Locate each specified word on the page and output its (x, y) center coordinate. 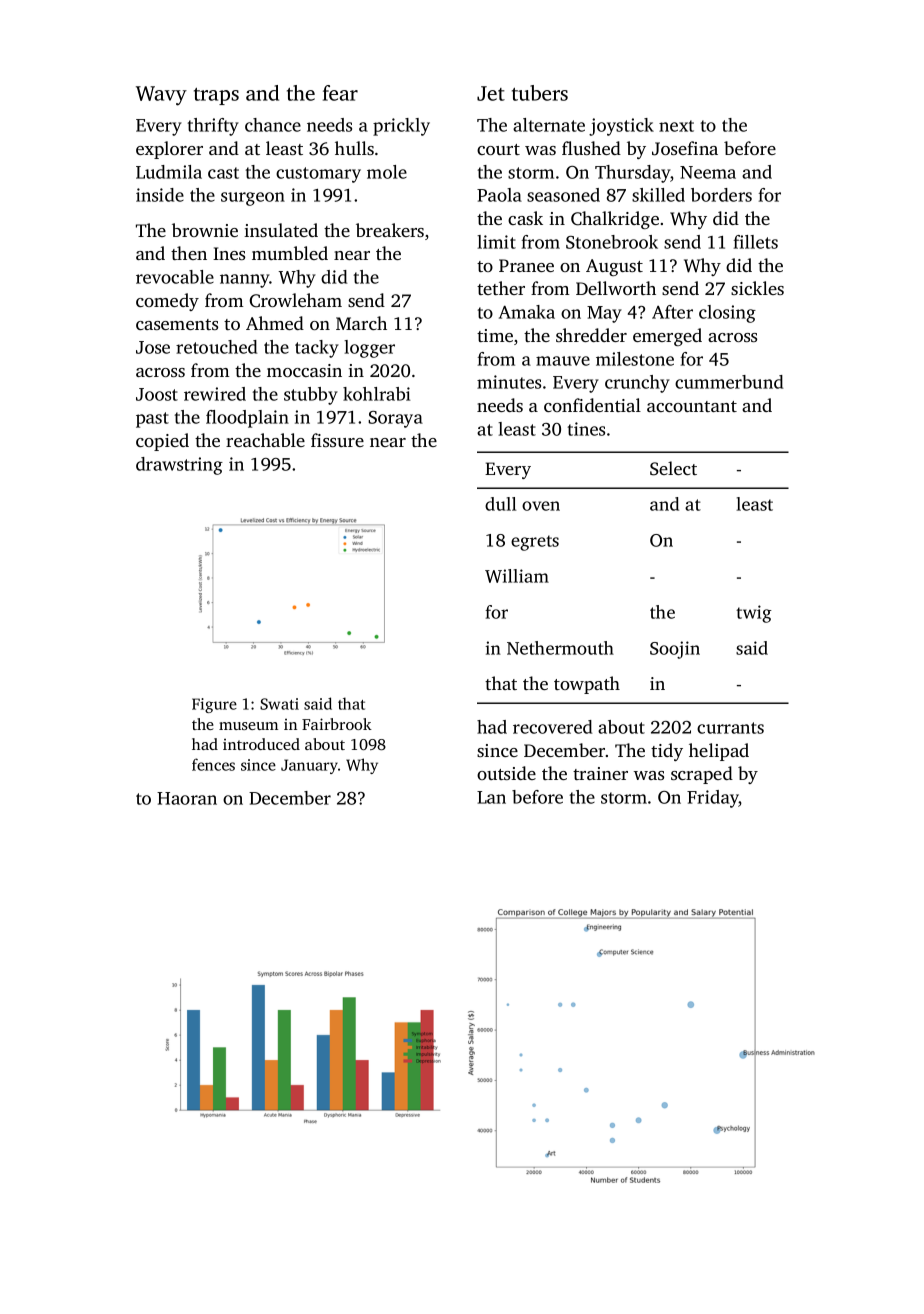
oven (541, 506)
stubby (311, 396)
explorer (169, 150)
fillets (756, 242)
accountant (692, 406)
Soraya (395, 419)
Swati (279, 704)
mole (387, 172)
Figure (214, 705)
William (517, 576)
